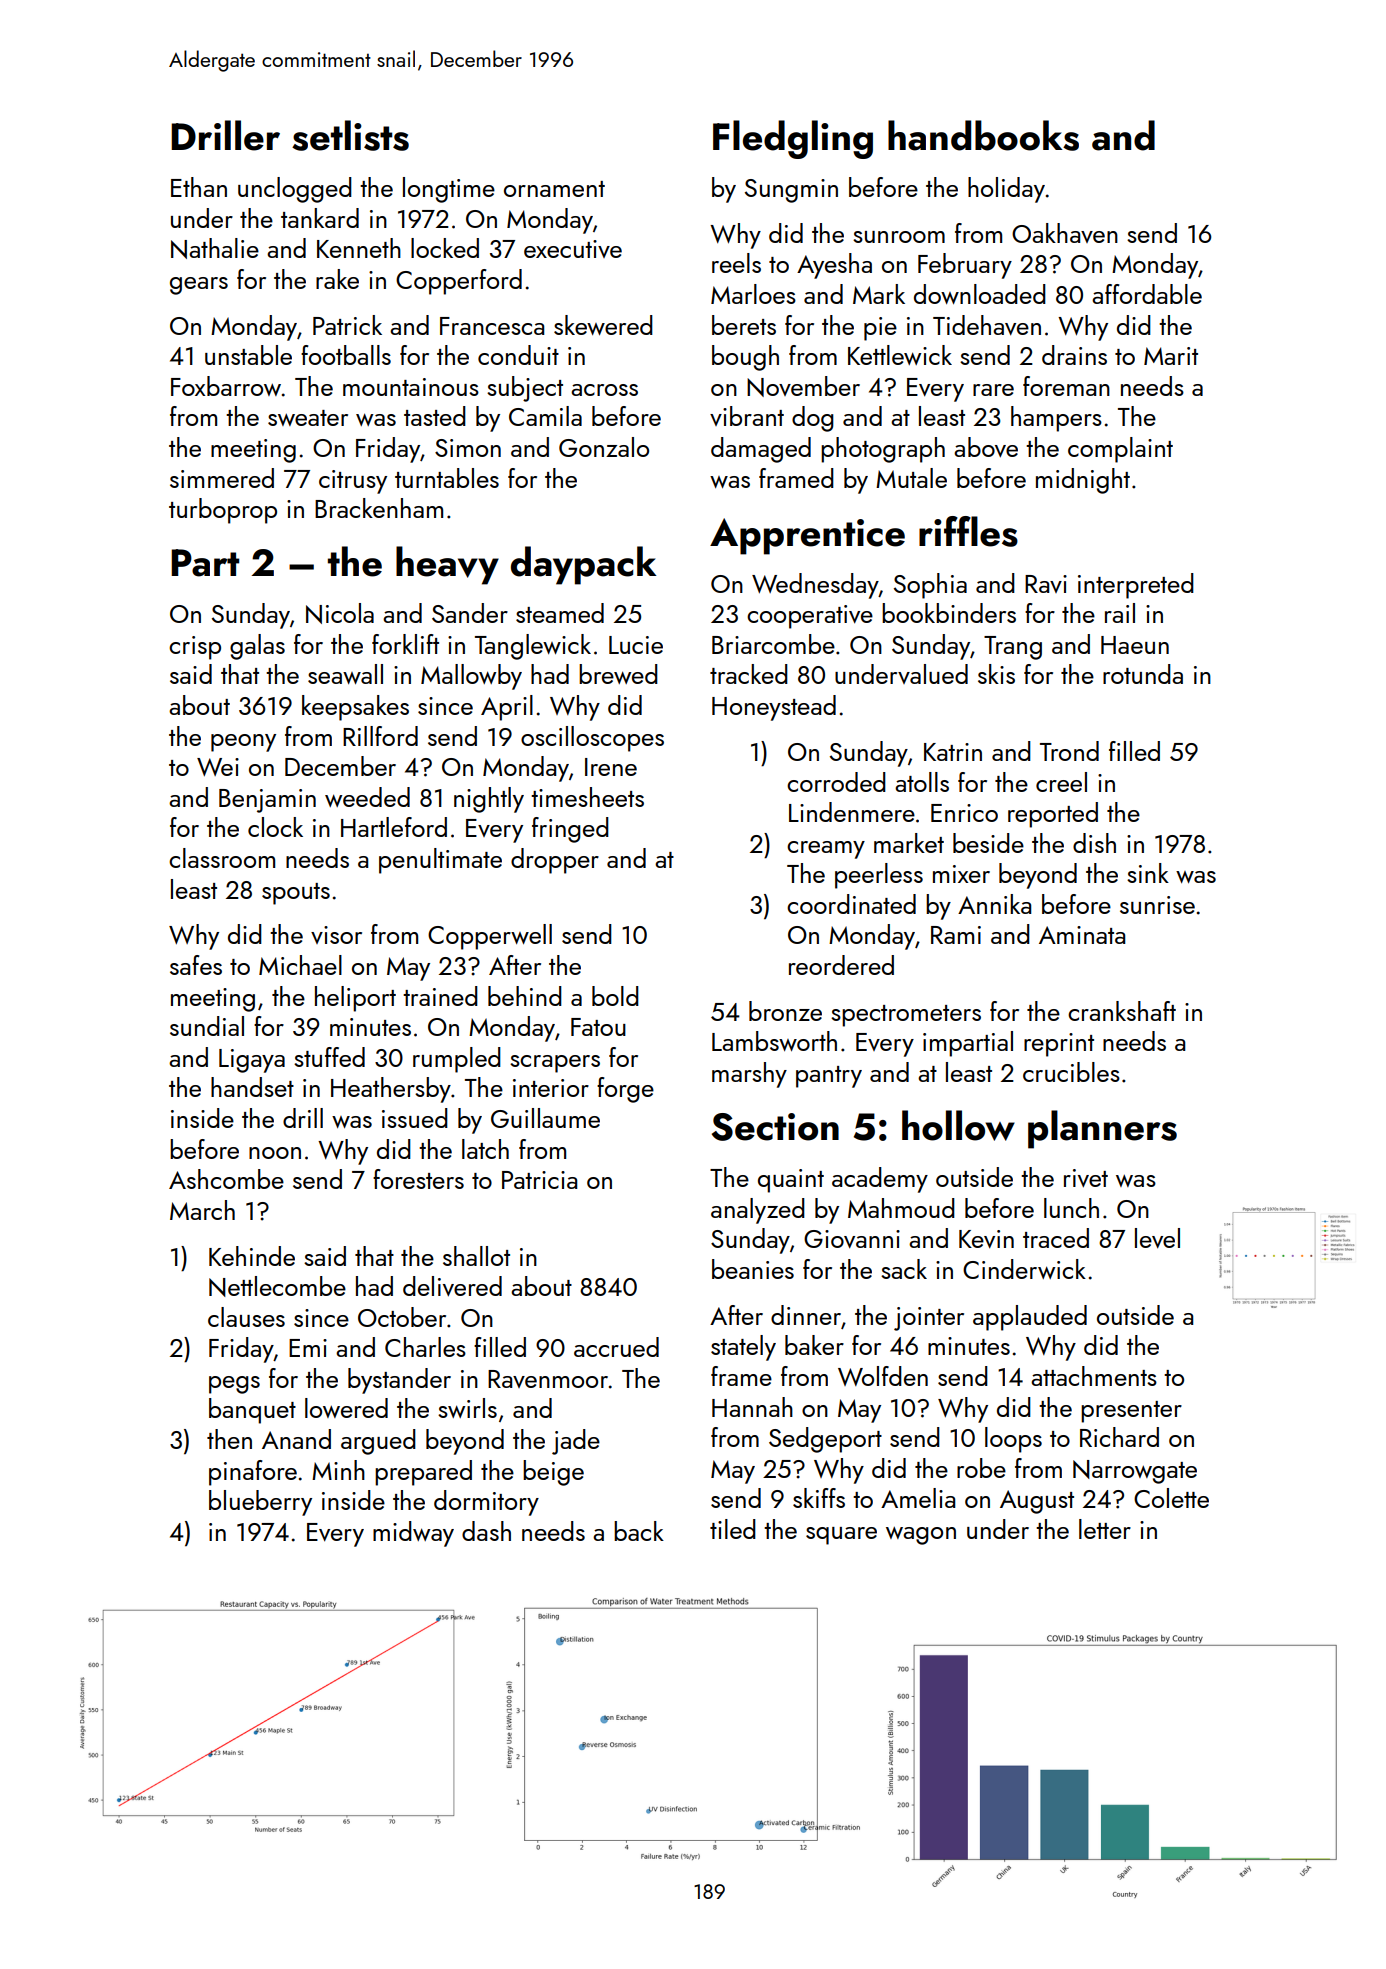  Describe the element at coordinates (906, 1016) in the image. I see `spectrometers` at that location.
